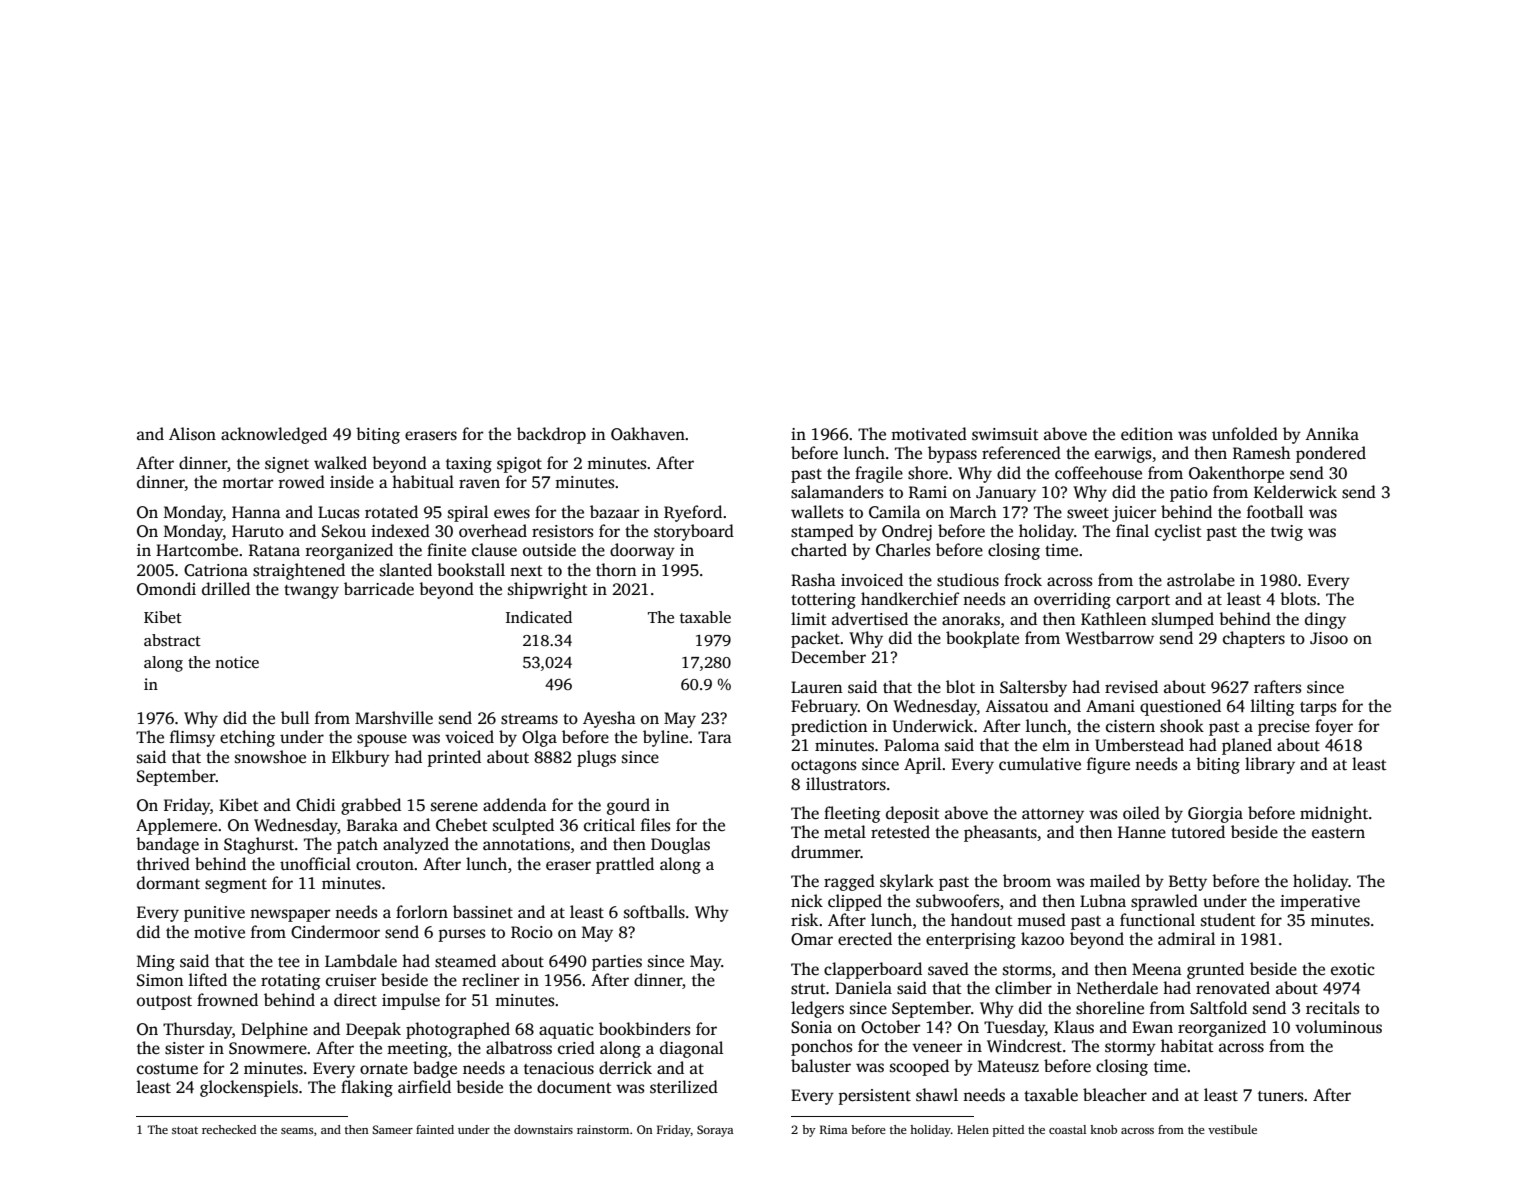 The height and width of the screenshot is (1183, 1530). I want to click on addenda, so click(515, 805).
